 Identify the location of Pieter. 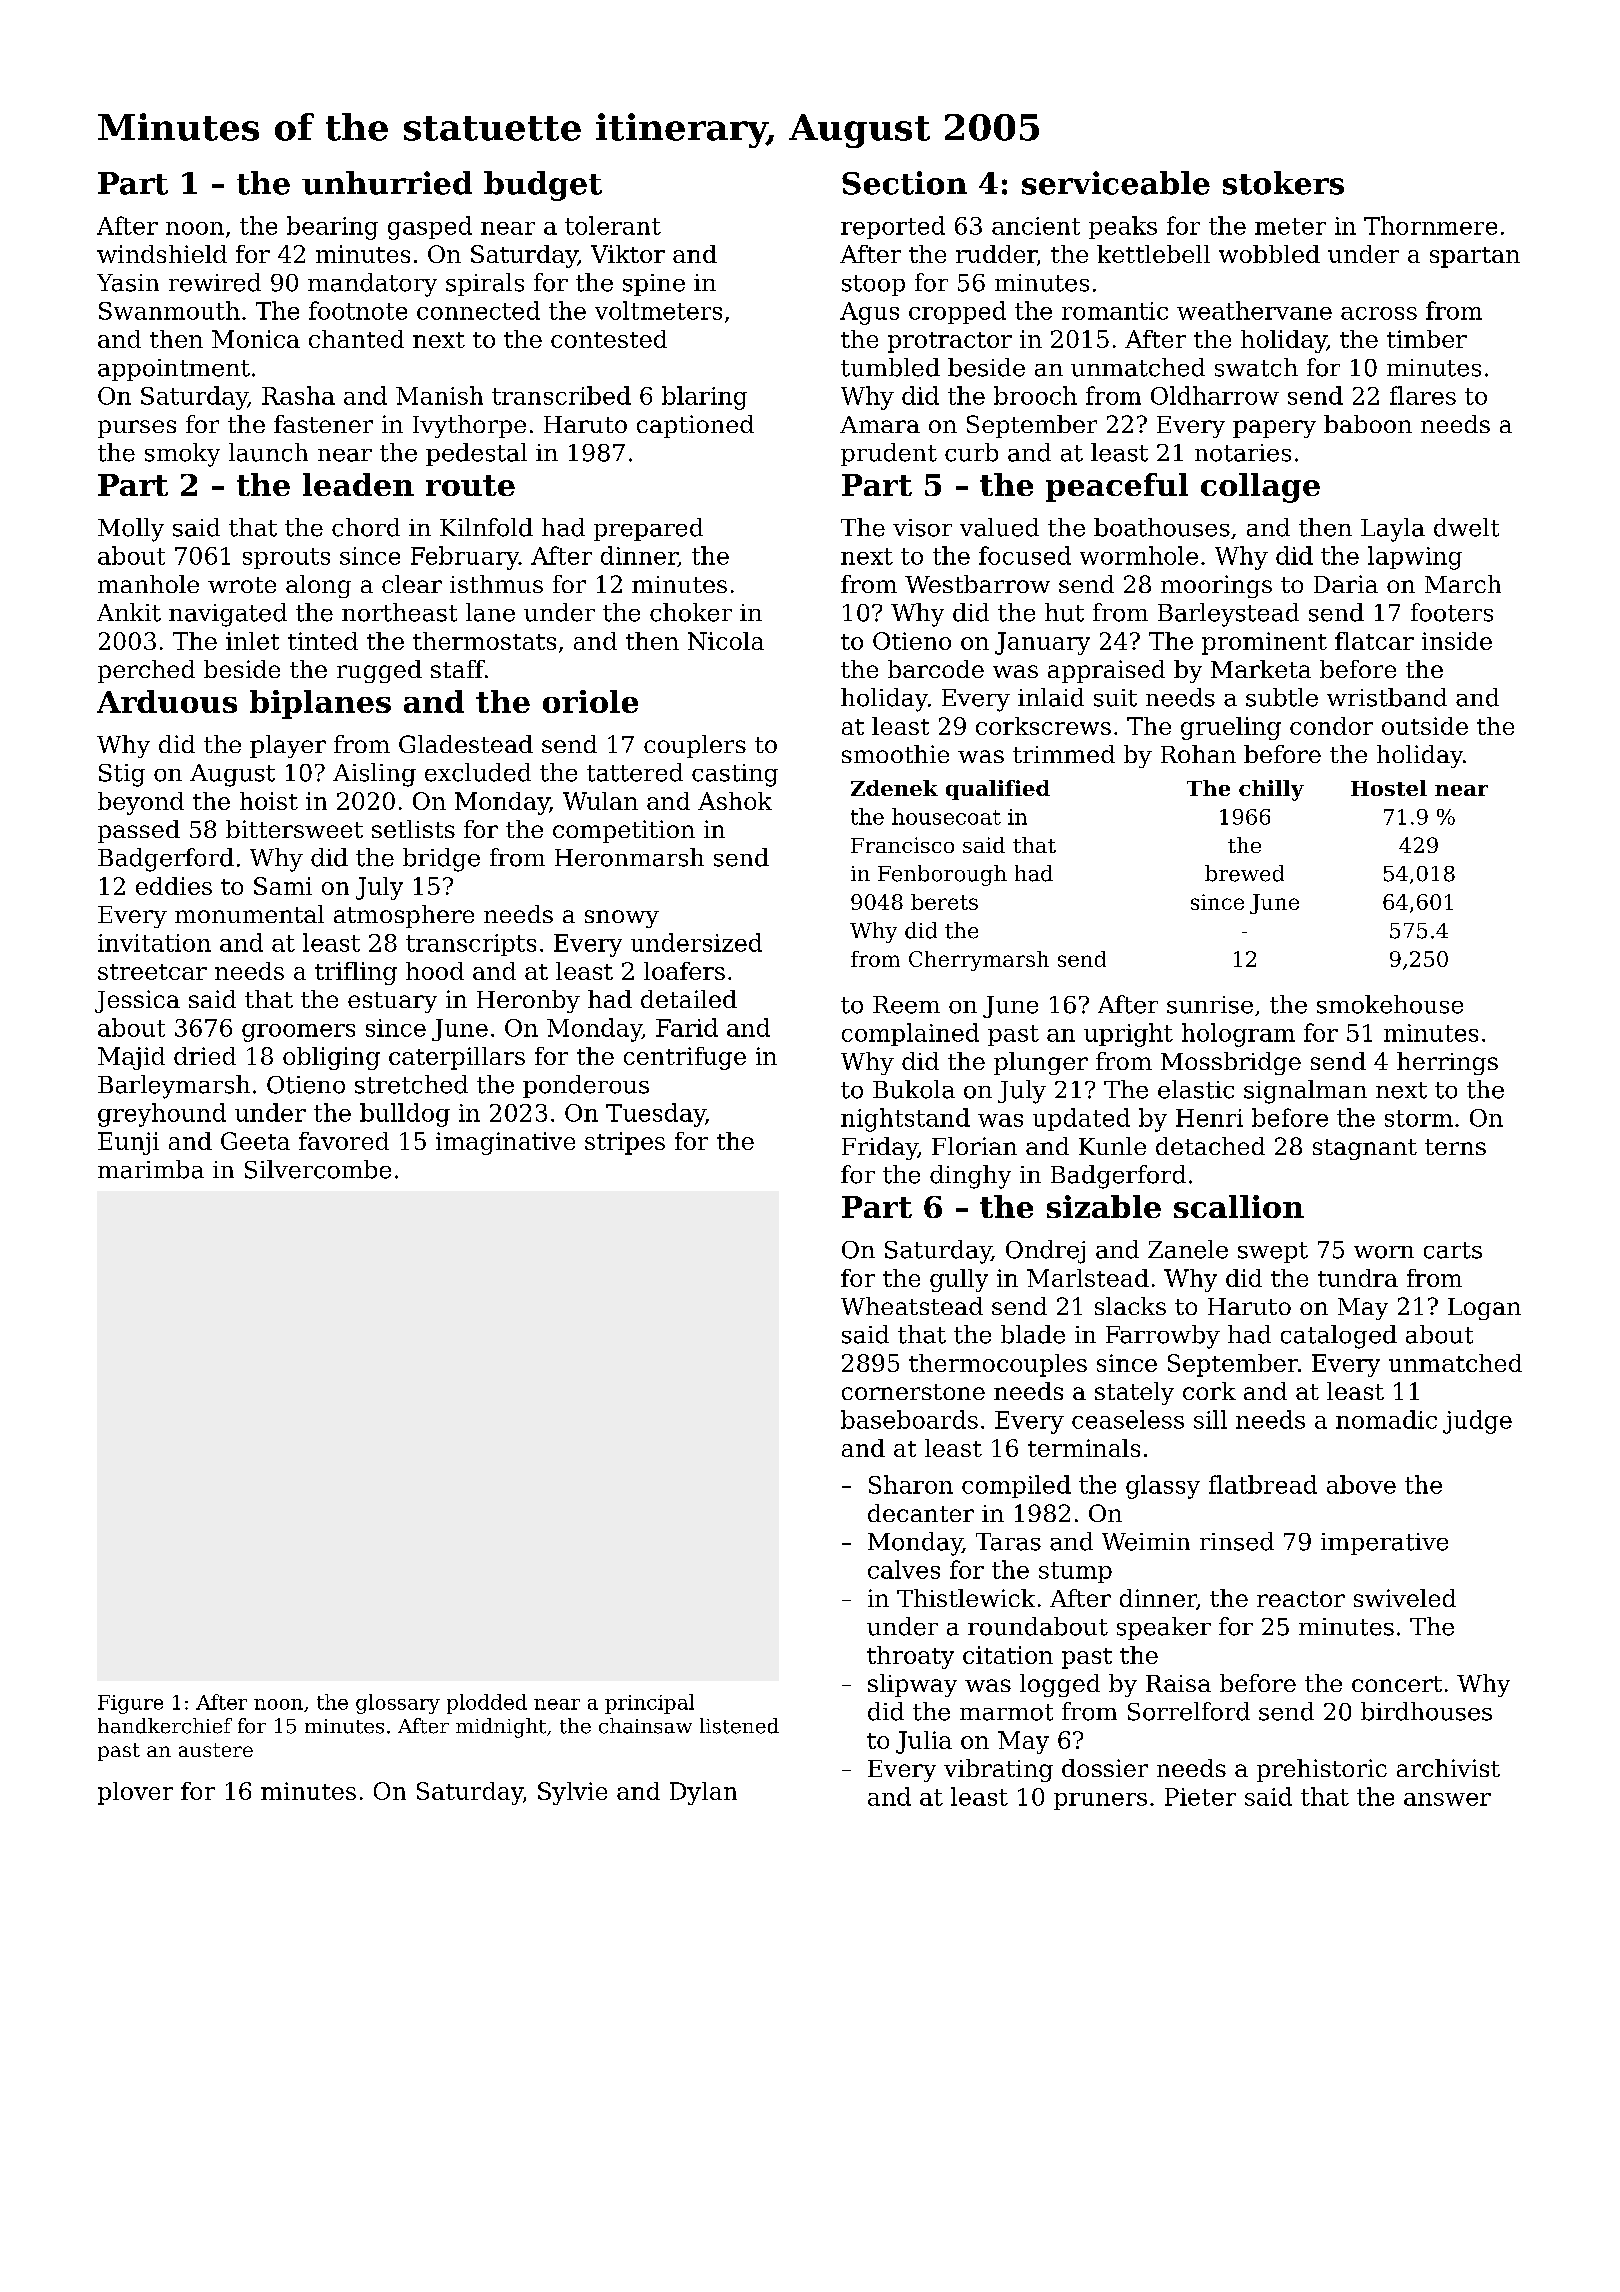
(1200, 1797).
